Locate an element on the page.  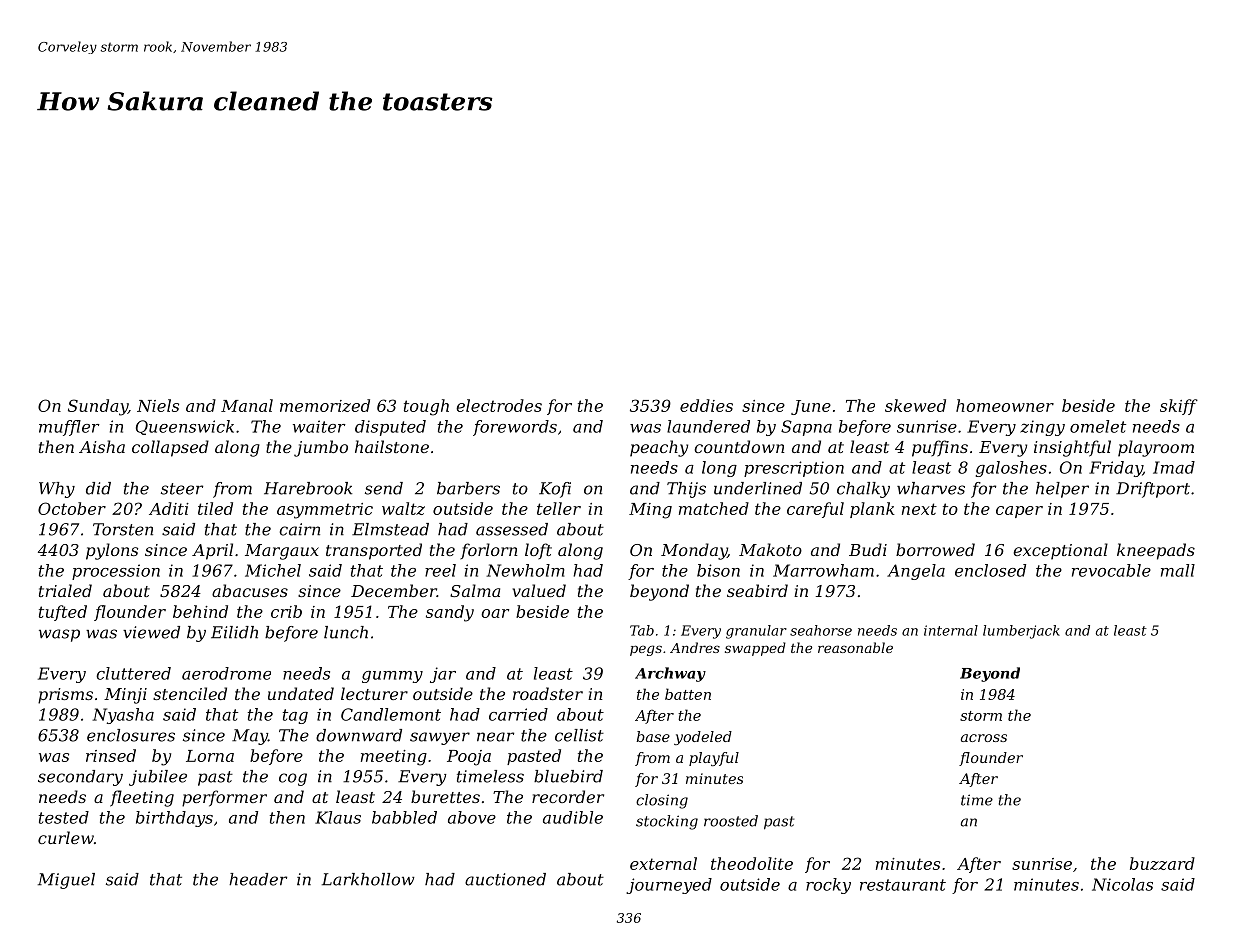
prisms is located at coordinates (65, 696).
